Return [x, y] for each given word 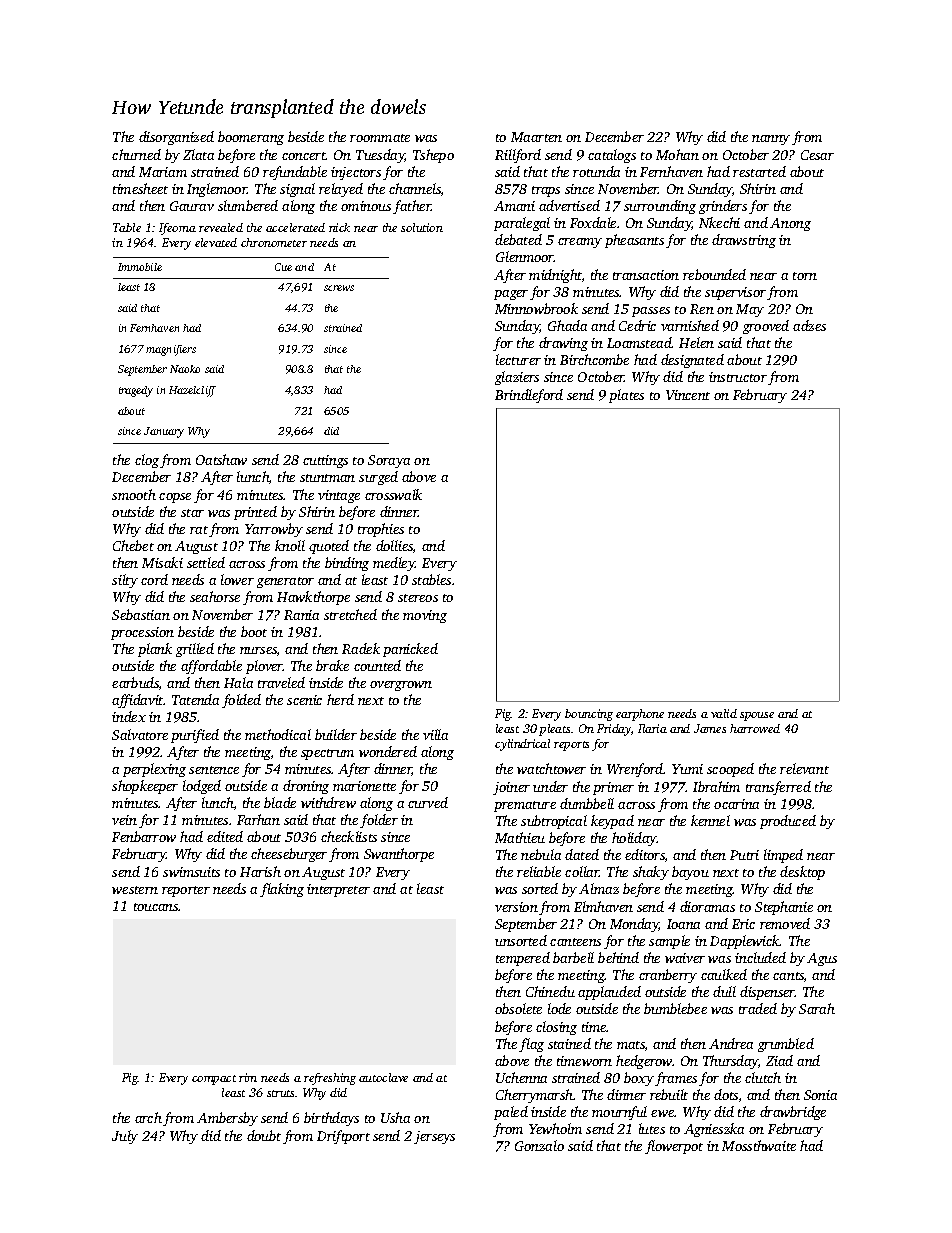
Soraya [389, 461]
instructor [738, 377]
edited [225, 836]
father [412, 207]
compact [214, 1080]
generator [285, 582]
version [516, 907]
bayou [690, 873]
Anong [790, 224]
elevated [216, 242]
